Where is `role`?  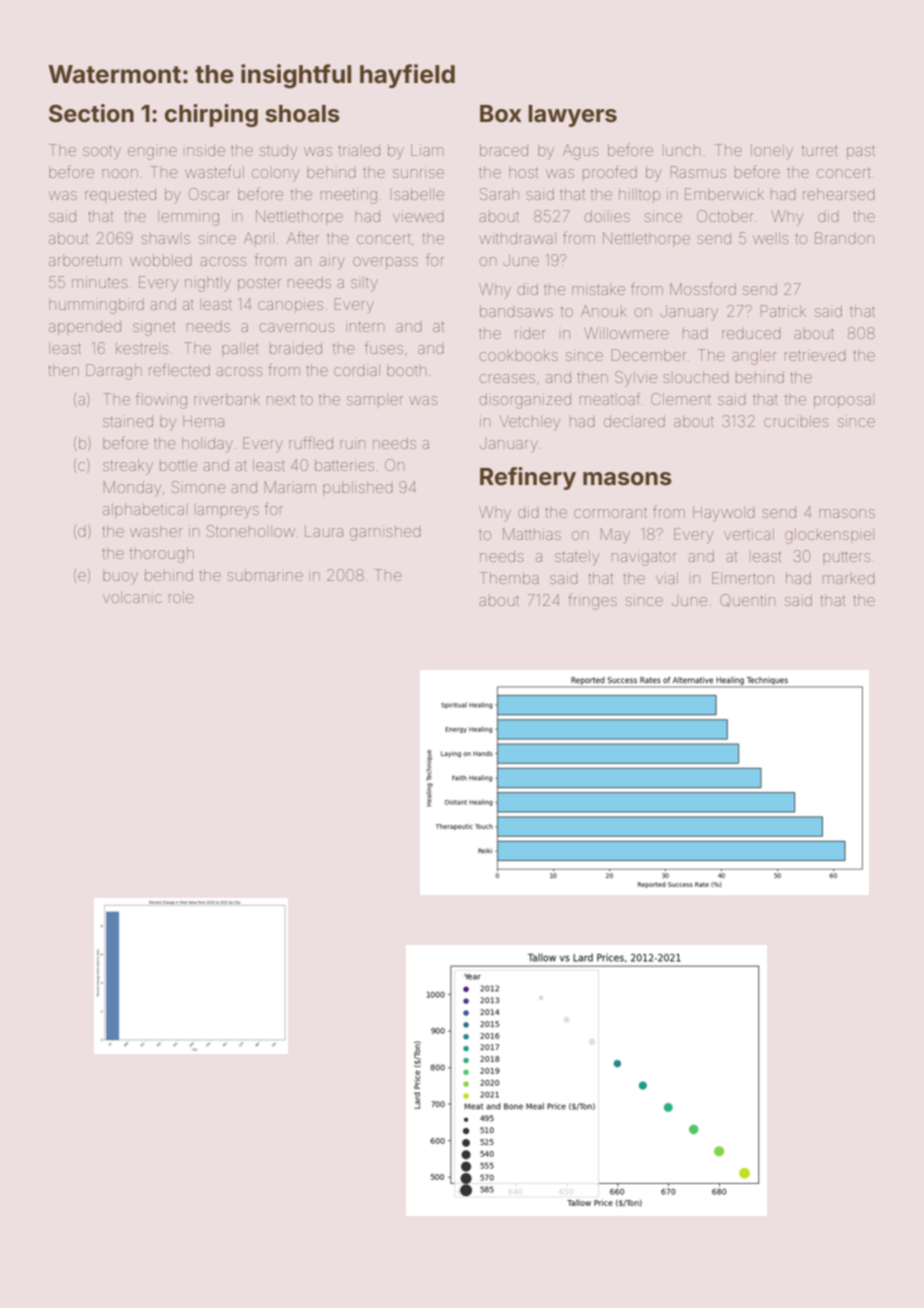
role is located at coordinates (181, 597).
